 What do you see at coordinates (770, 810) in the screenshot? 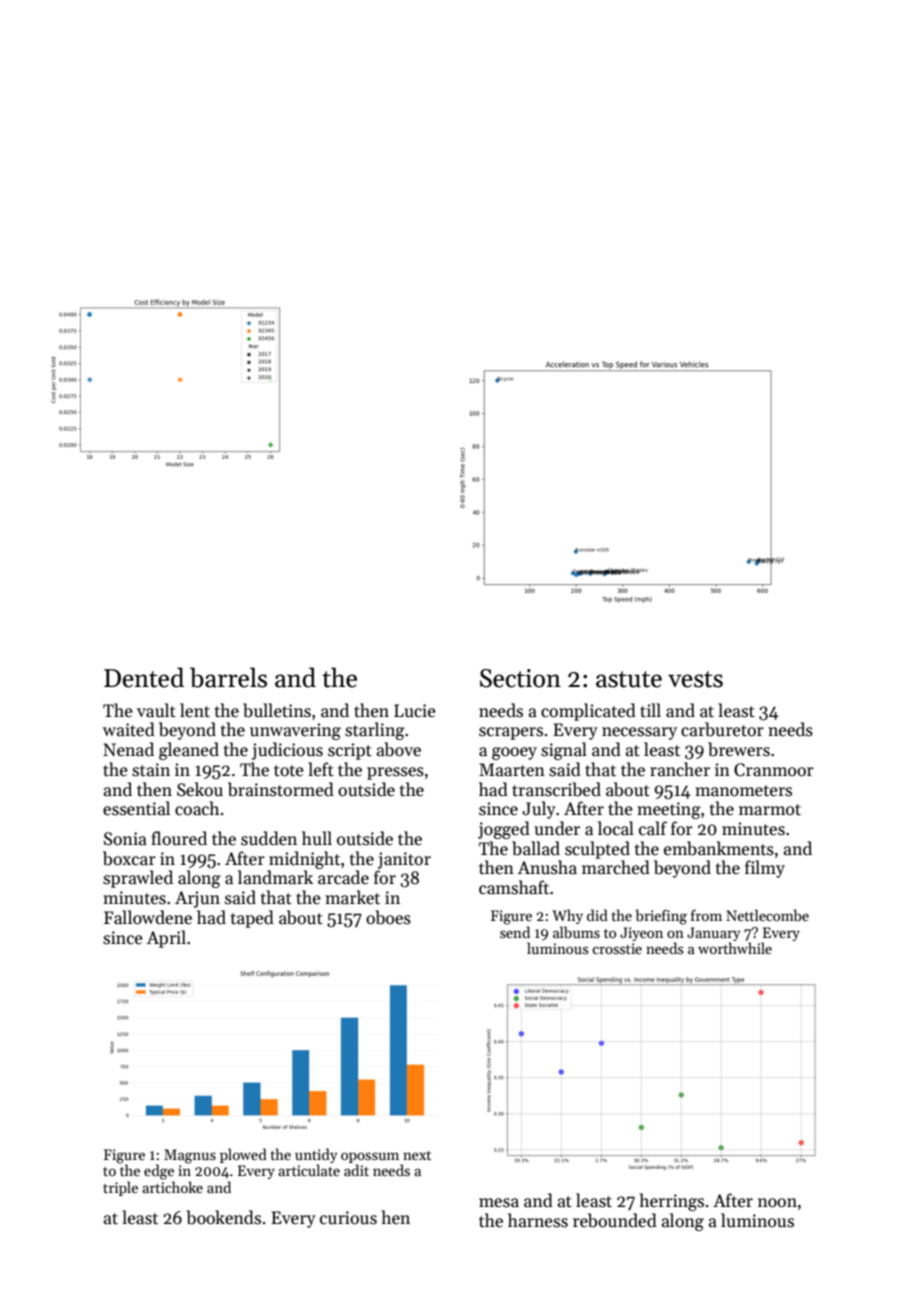
I see `marmot` at bounding box center [770, 810].
